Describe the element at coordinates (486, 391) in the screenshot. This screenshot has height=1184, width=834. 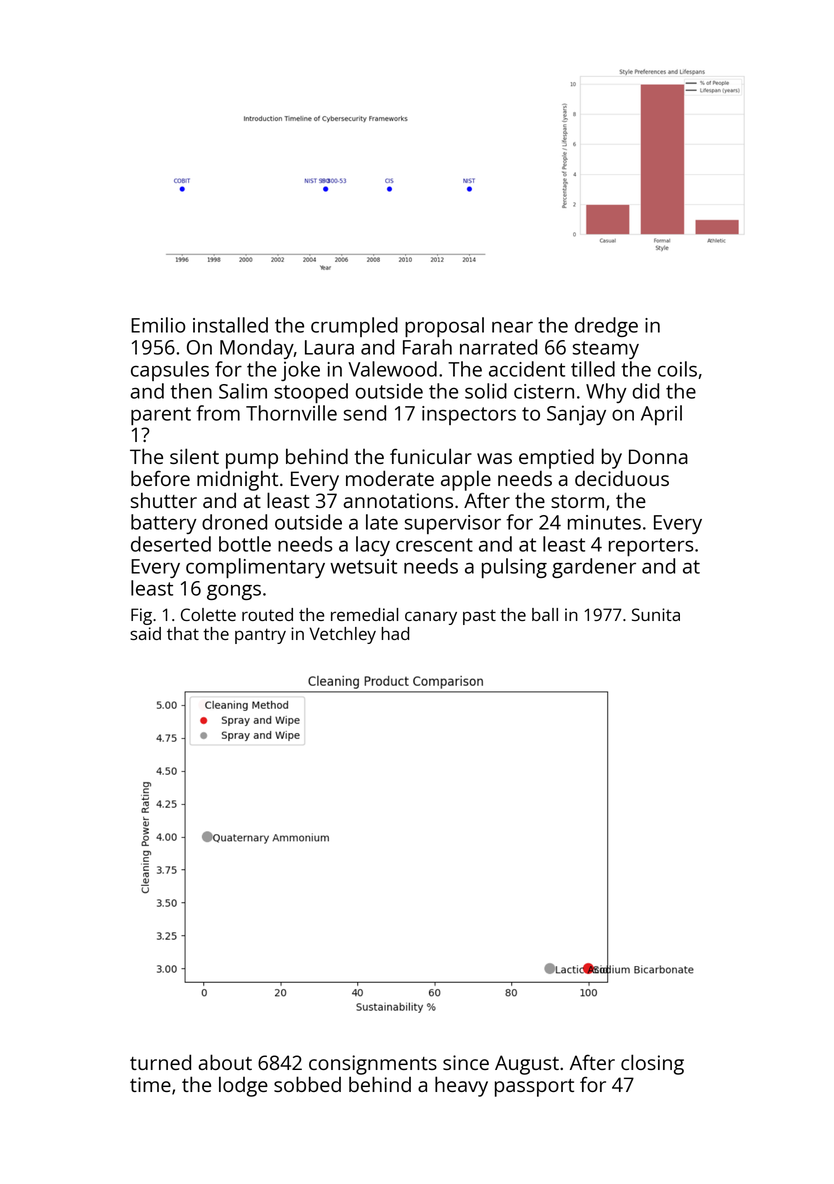
I see `solid` at that location.
